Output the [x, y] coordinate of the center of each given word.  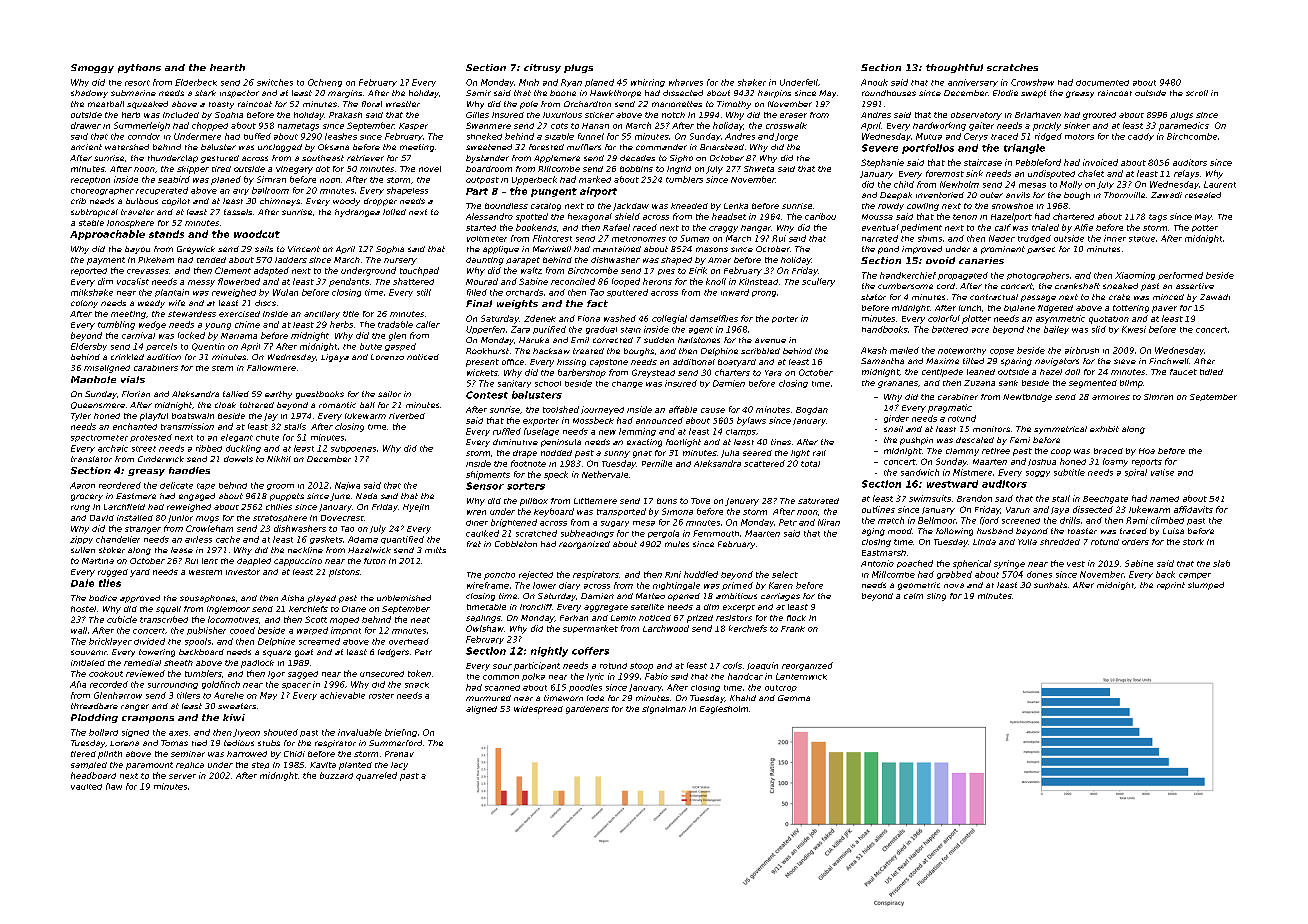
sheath [178, 663]
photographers [1038, 276]
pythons [139, 68]
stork [1193, 542]
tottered [257, 405]
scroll [1197, 93]
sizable [559, 136]
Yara [773, 373]
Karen [781, 585]
